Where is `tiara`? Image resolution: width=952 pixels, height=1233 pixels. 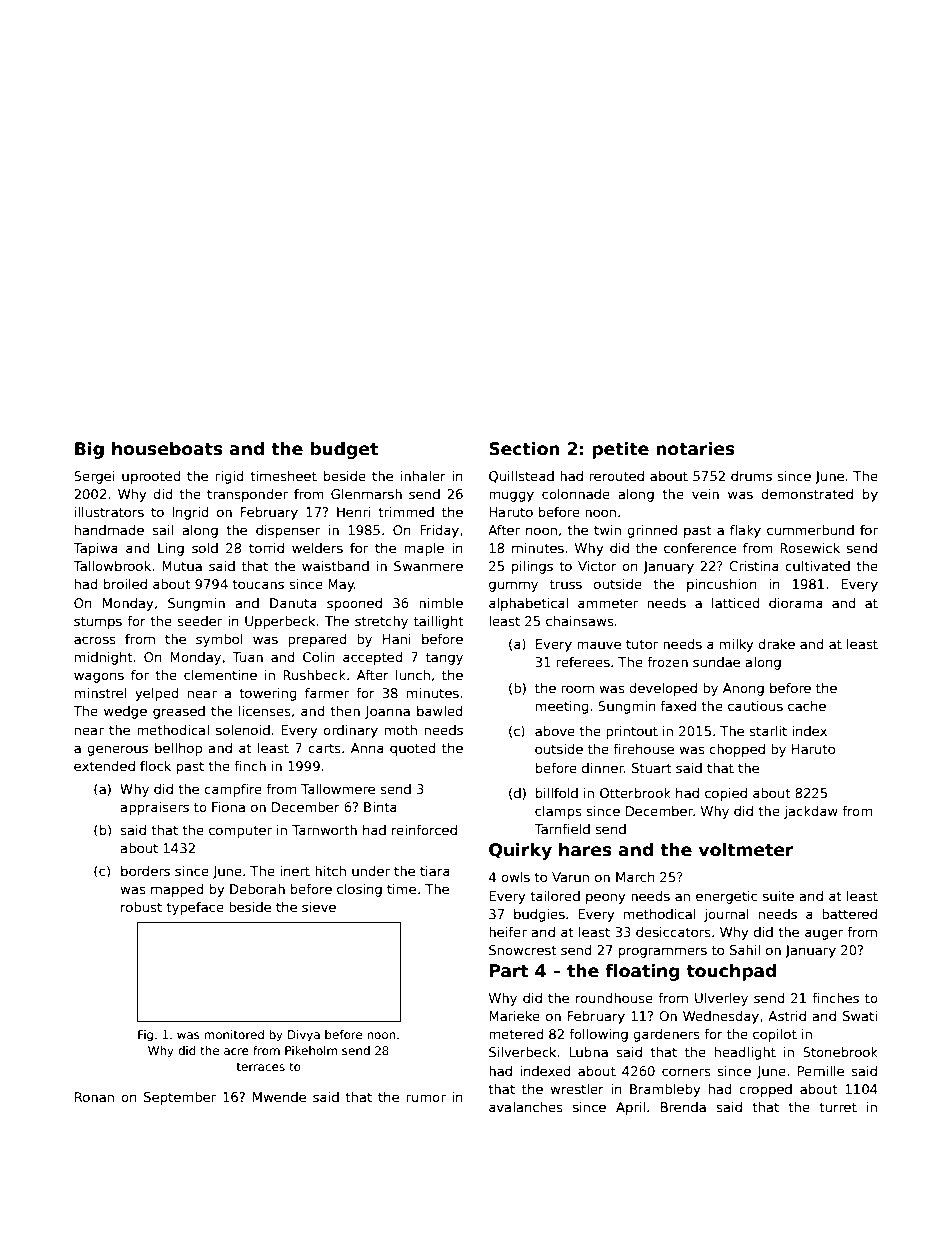
tiara is located at coordinates (435, 871).
